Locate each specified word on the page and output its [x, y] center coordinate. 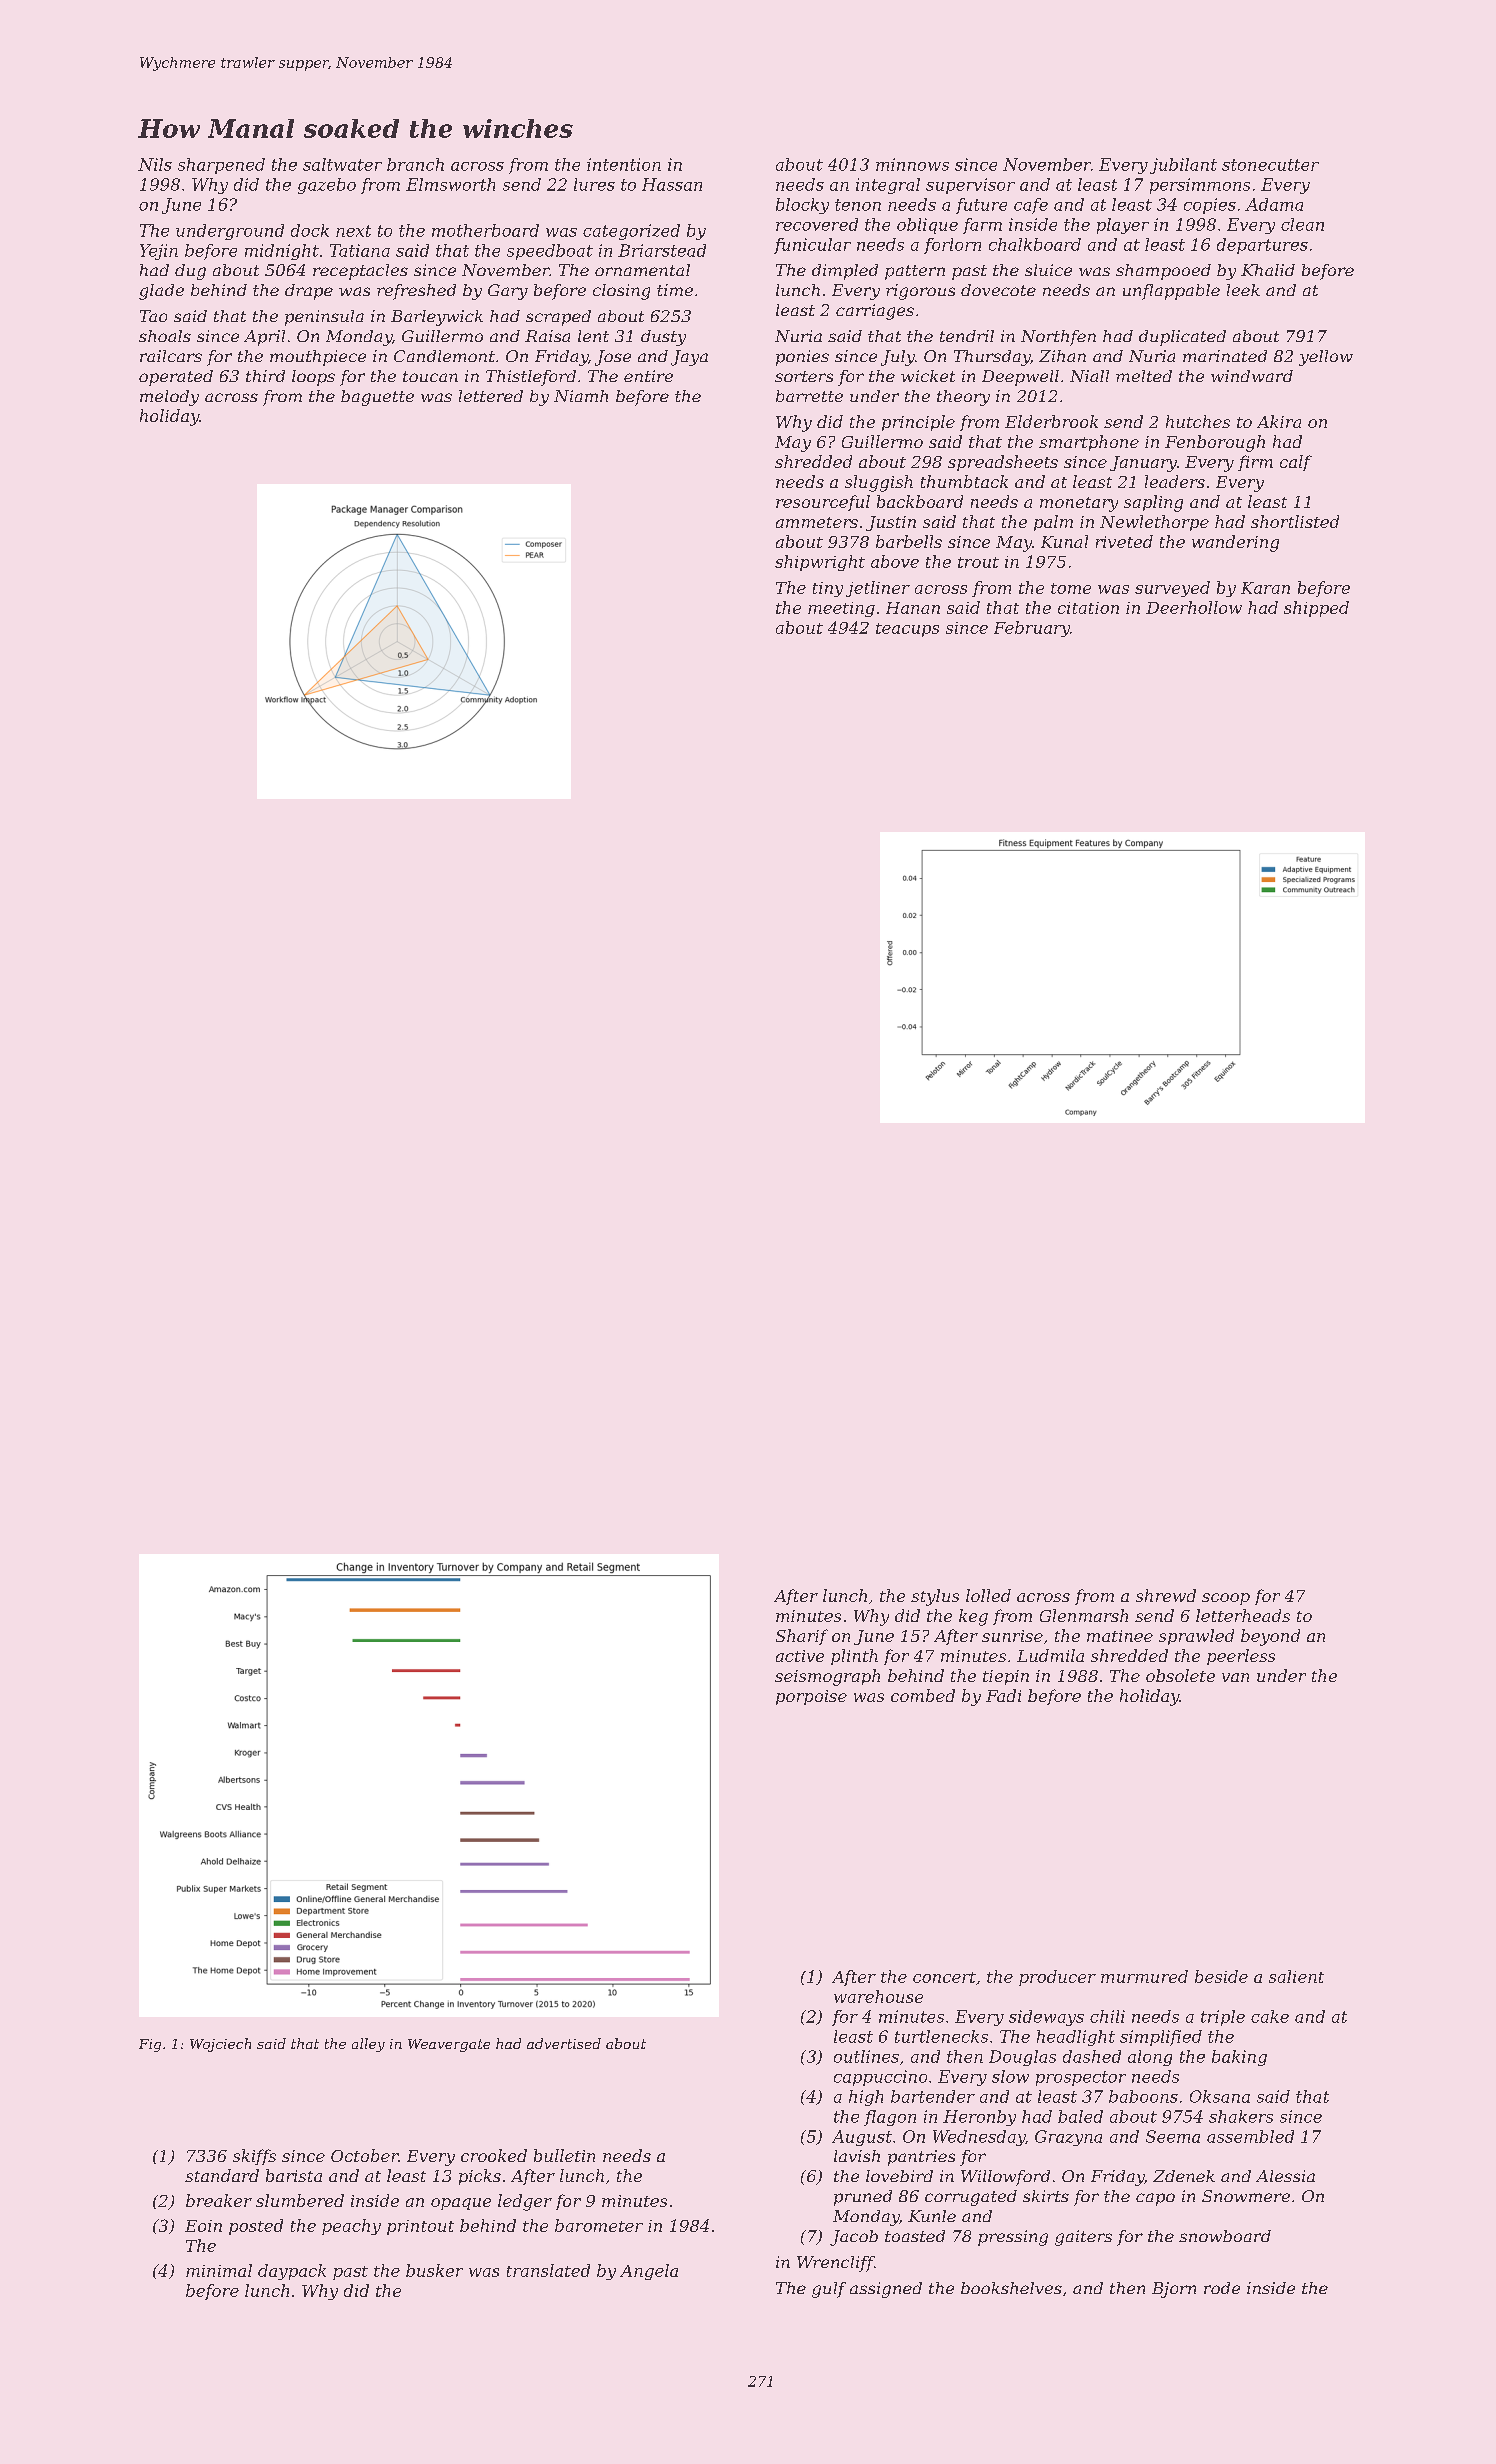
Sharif [802, 1637]
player [1123, 226]
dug [190, 272]
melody [169, 398]
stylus [935, 1597]
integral [888, 186]
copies [1210, 206]
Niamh [581, 396]
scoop [1226, 1599]
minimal [219, 2270]
